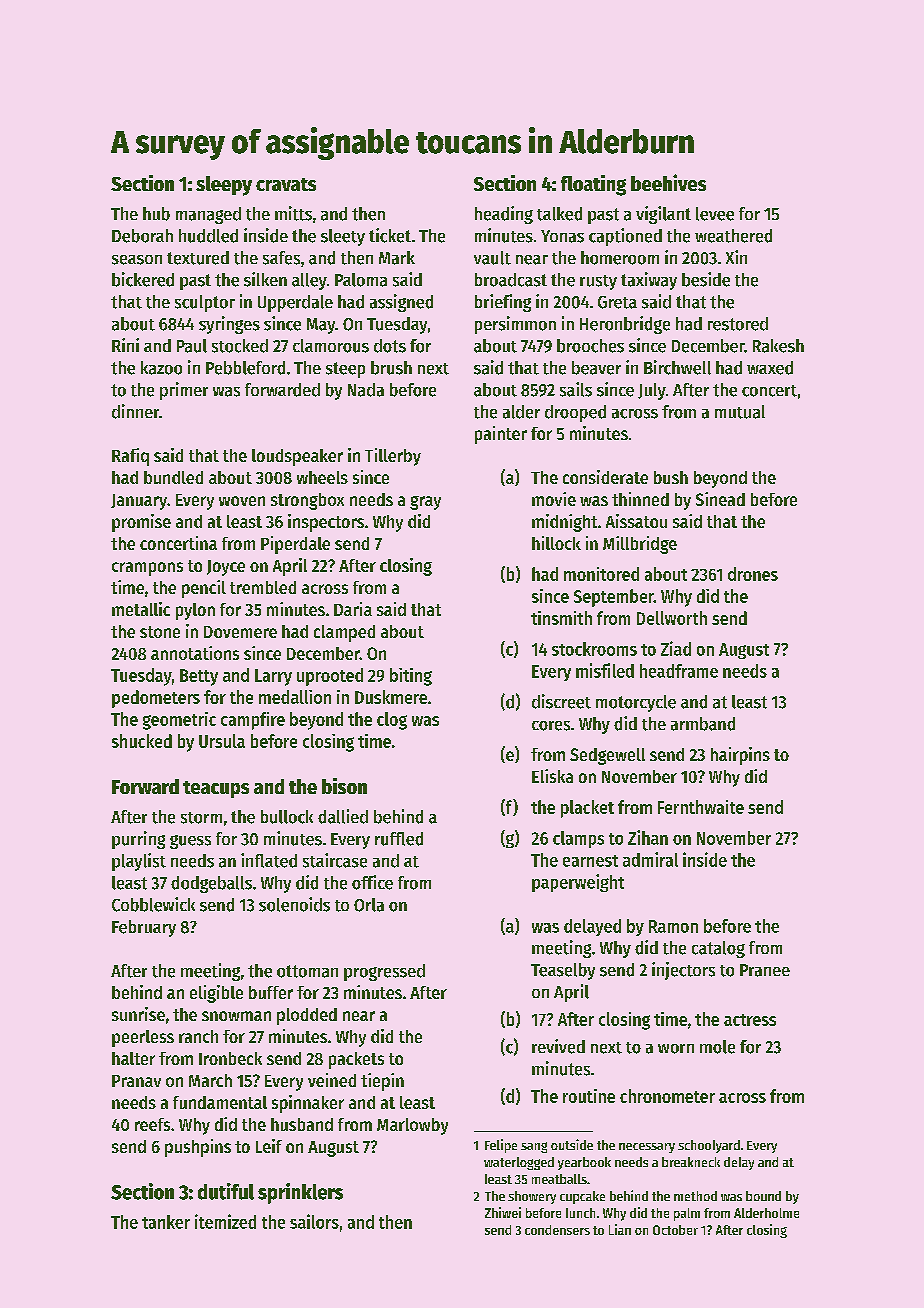 This image has height=1308, width=924. I want to click on shucked, so click(142, 741).
